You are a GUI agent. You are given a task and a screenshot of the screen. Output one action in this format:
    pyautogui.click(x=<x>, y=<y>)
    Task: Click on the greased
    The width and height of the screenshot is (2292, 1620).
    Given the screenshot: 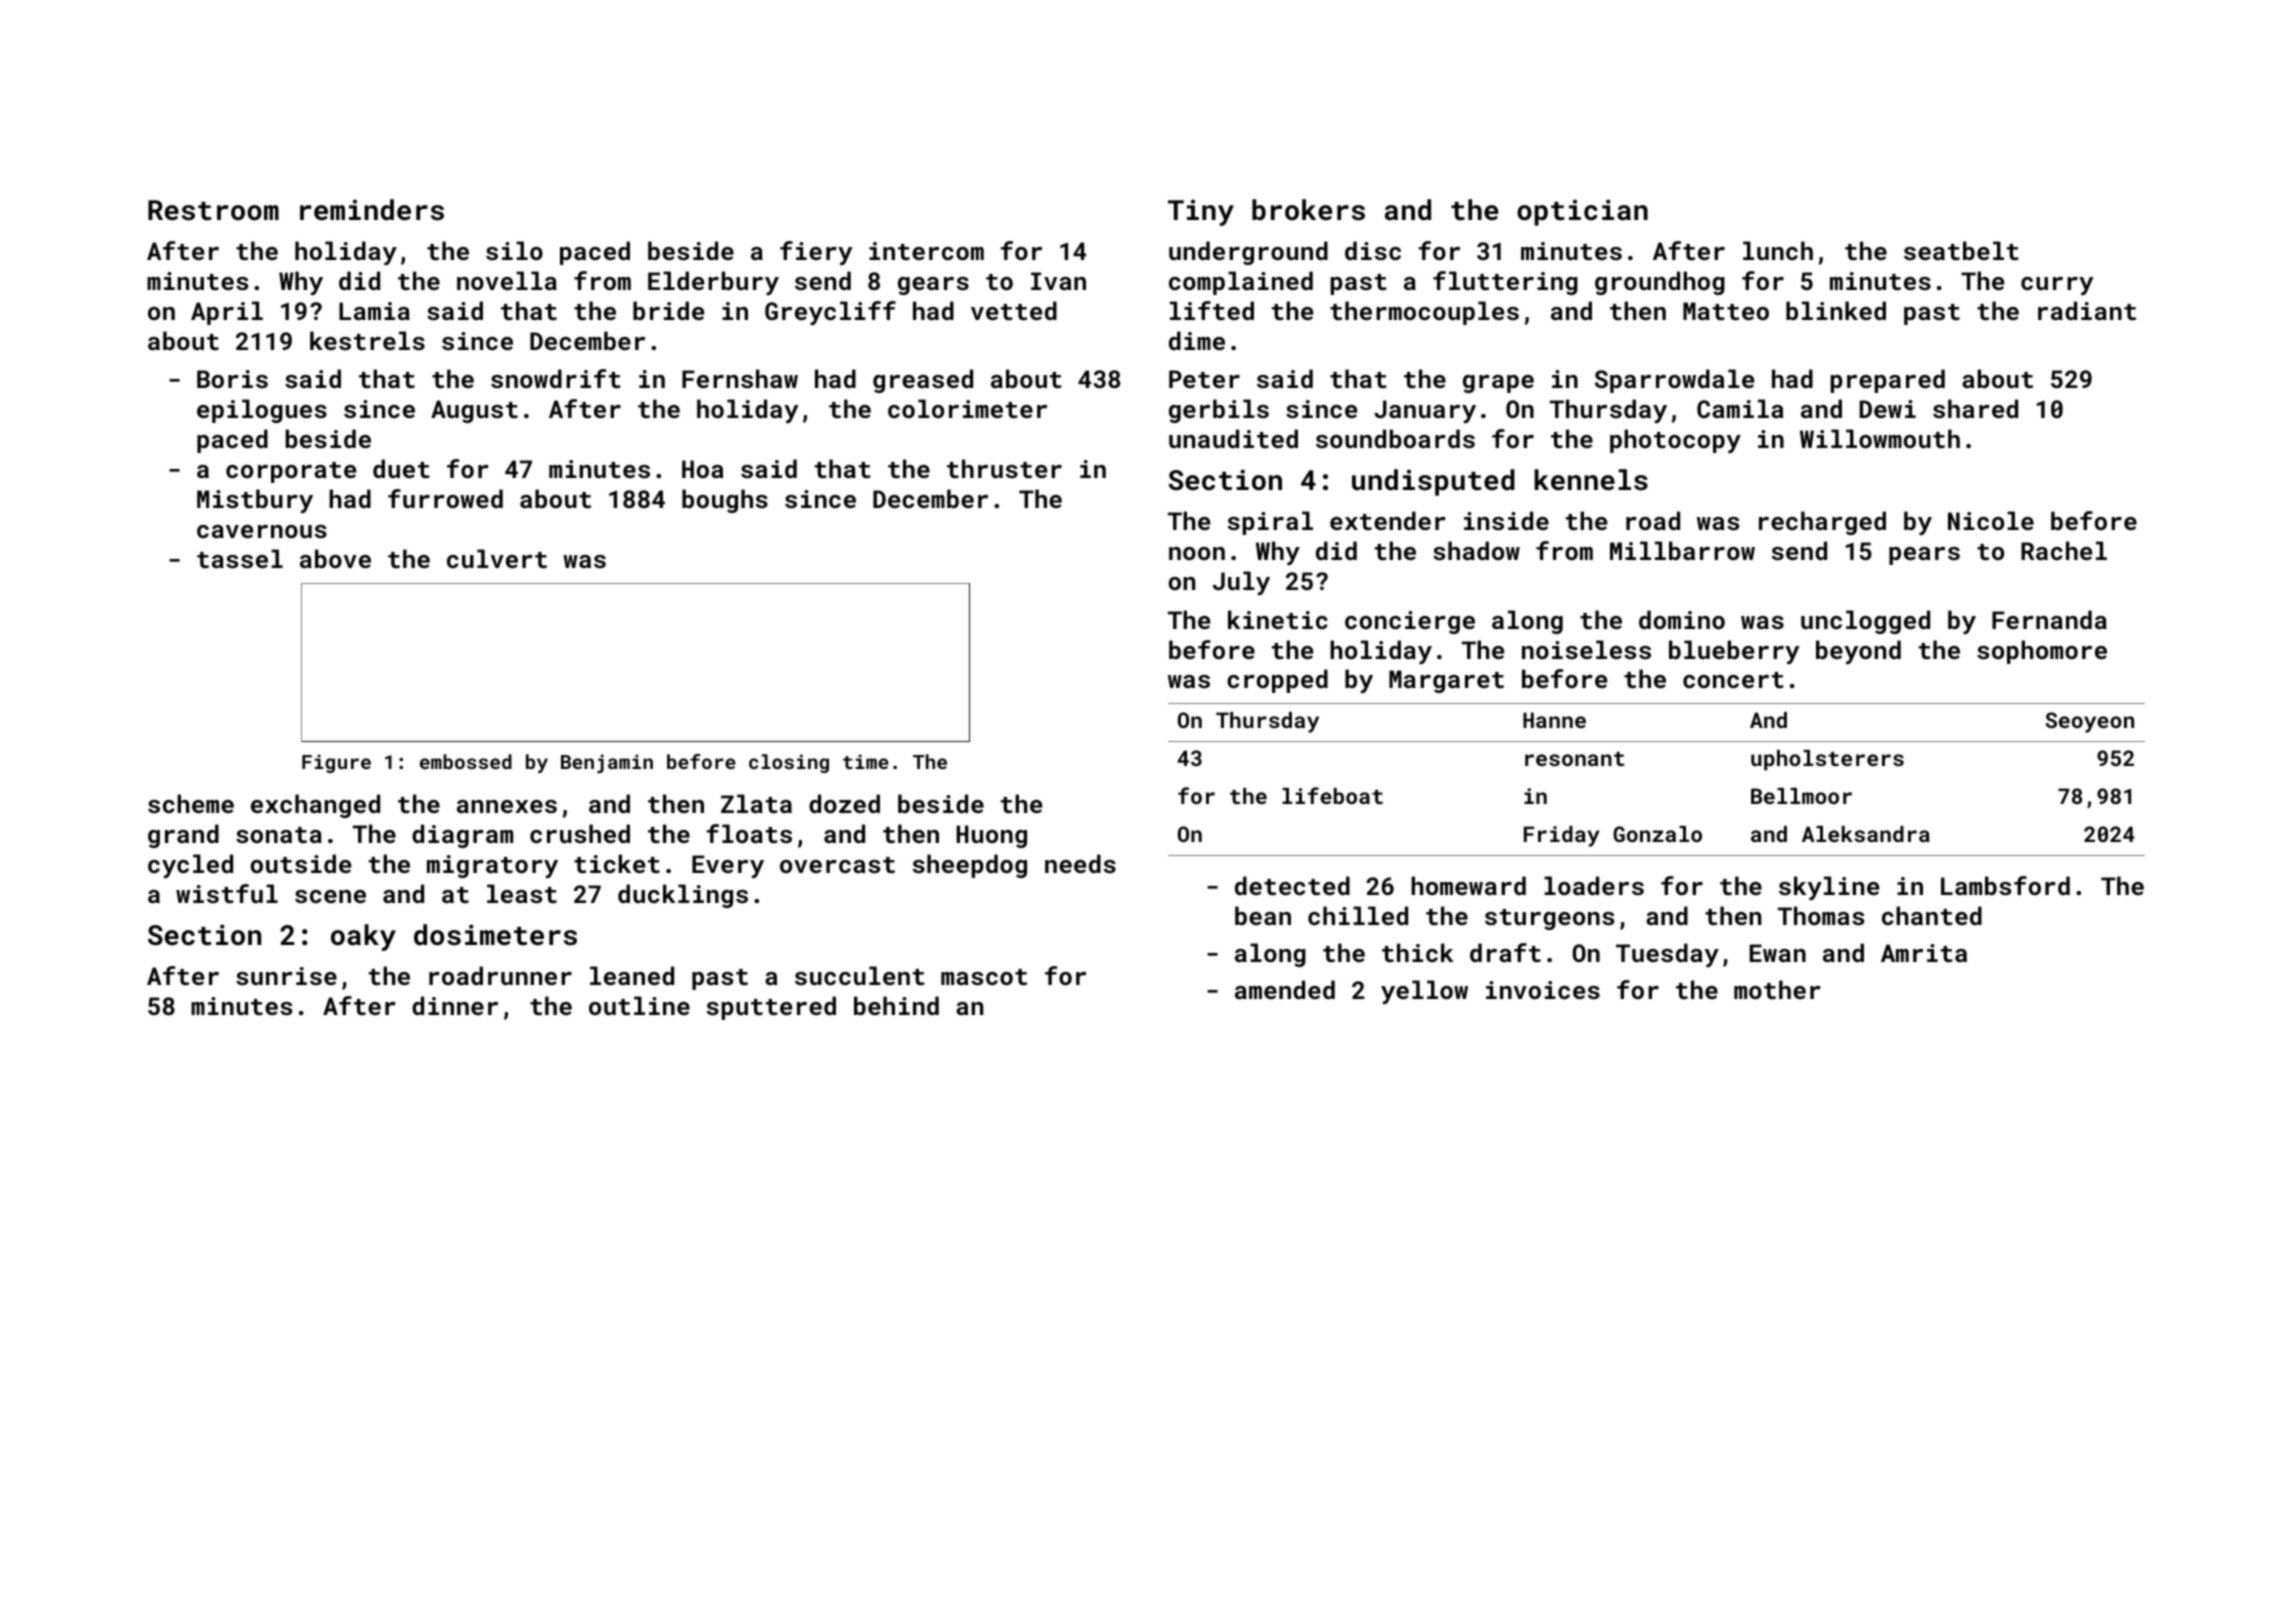 What is the action you would take?
    pyautogui.click(x=923, y=381)
